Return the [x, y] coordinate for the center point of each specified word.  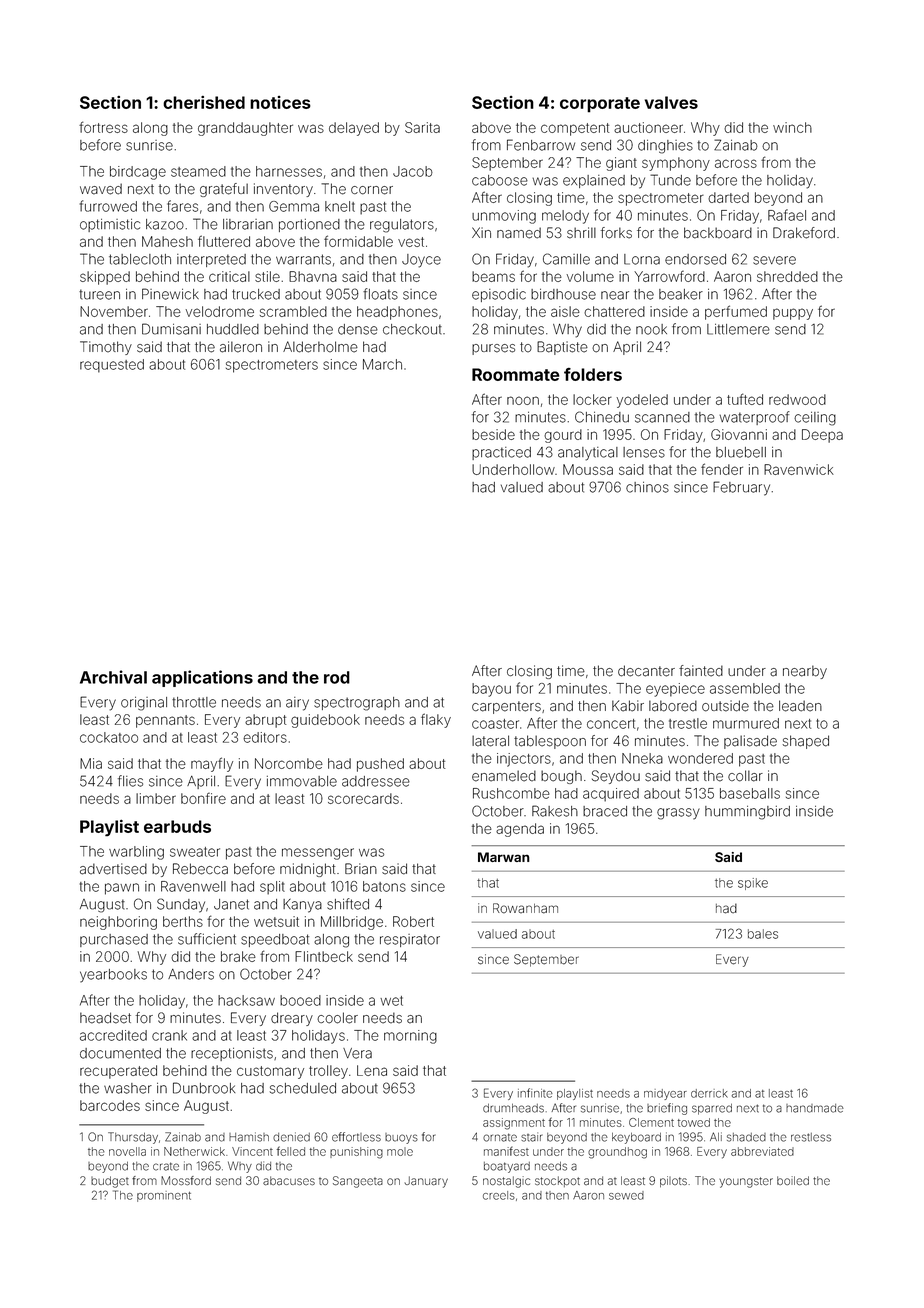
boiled [793, 1181]
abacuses [289, 1181]
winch [792, 127]
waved [101, 189]
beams [493, 276]
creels [499, 1195]
